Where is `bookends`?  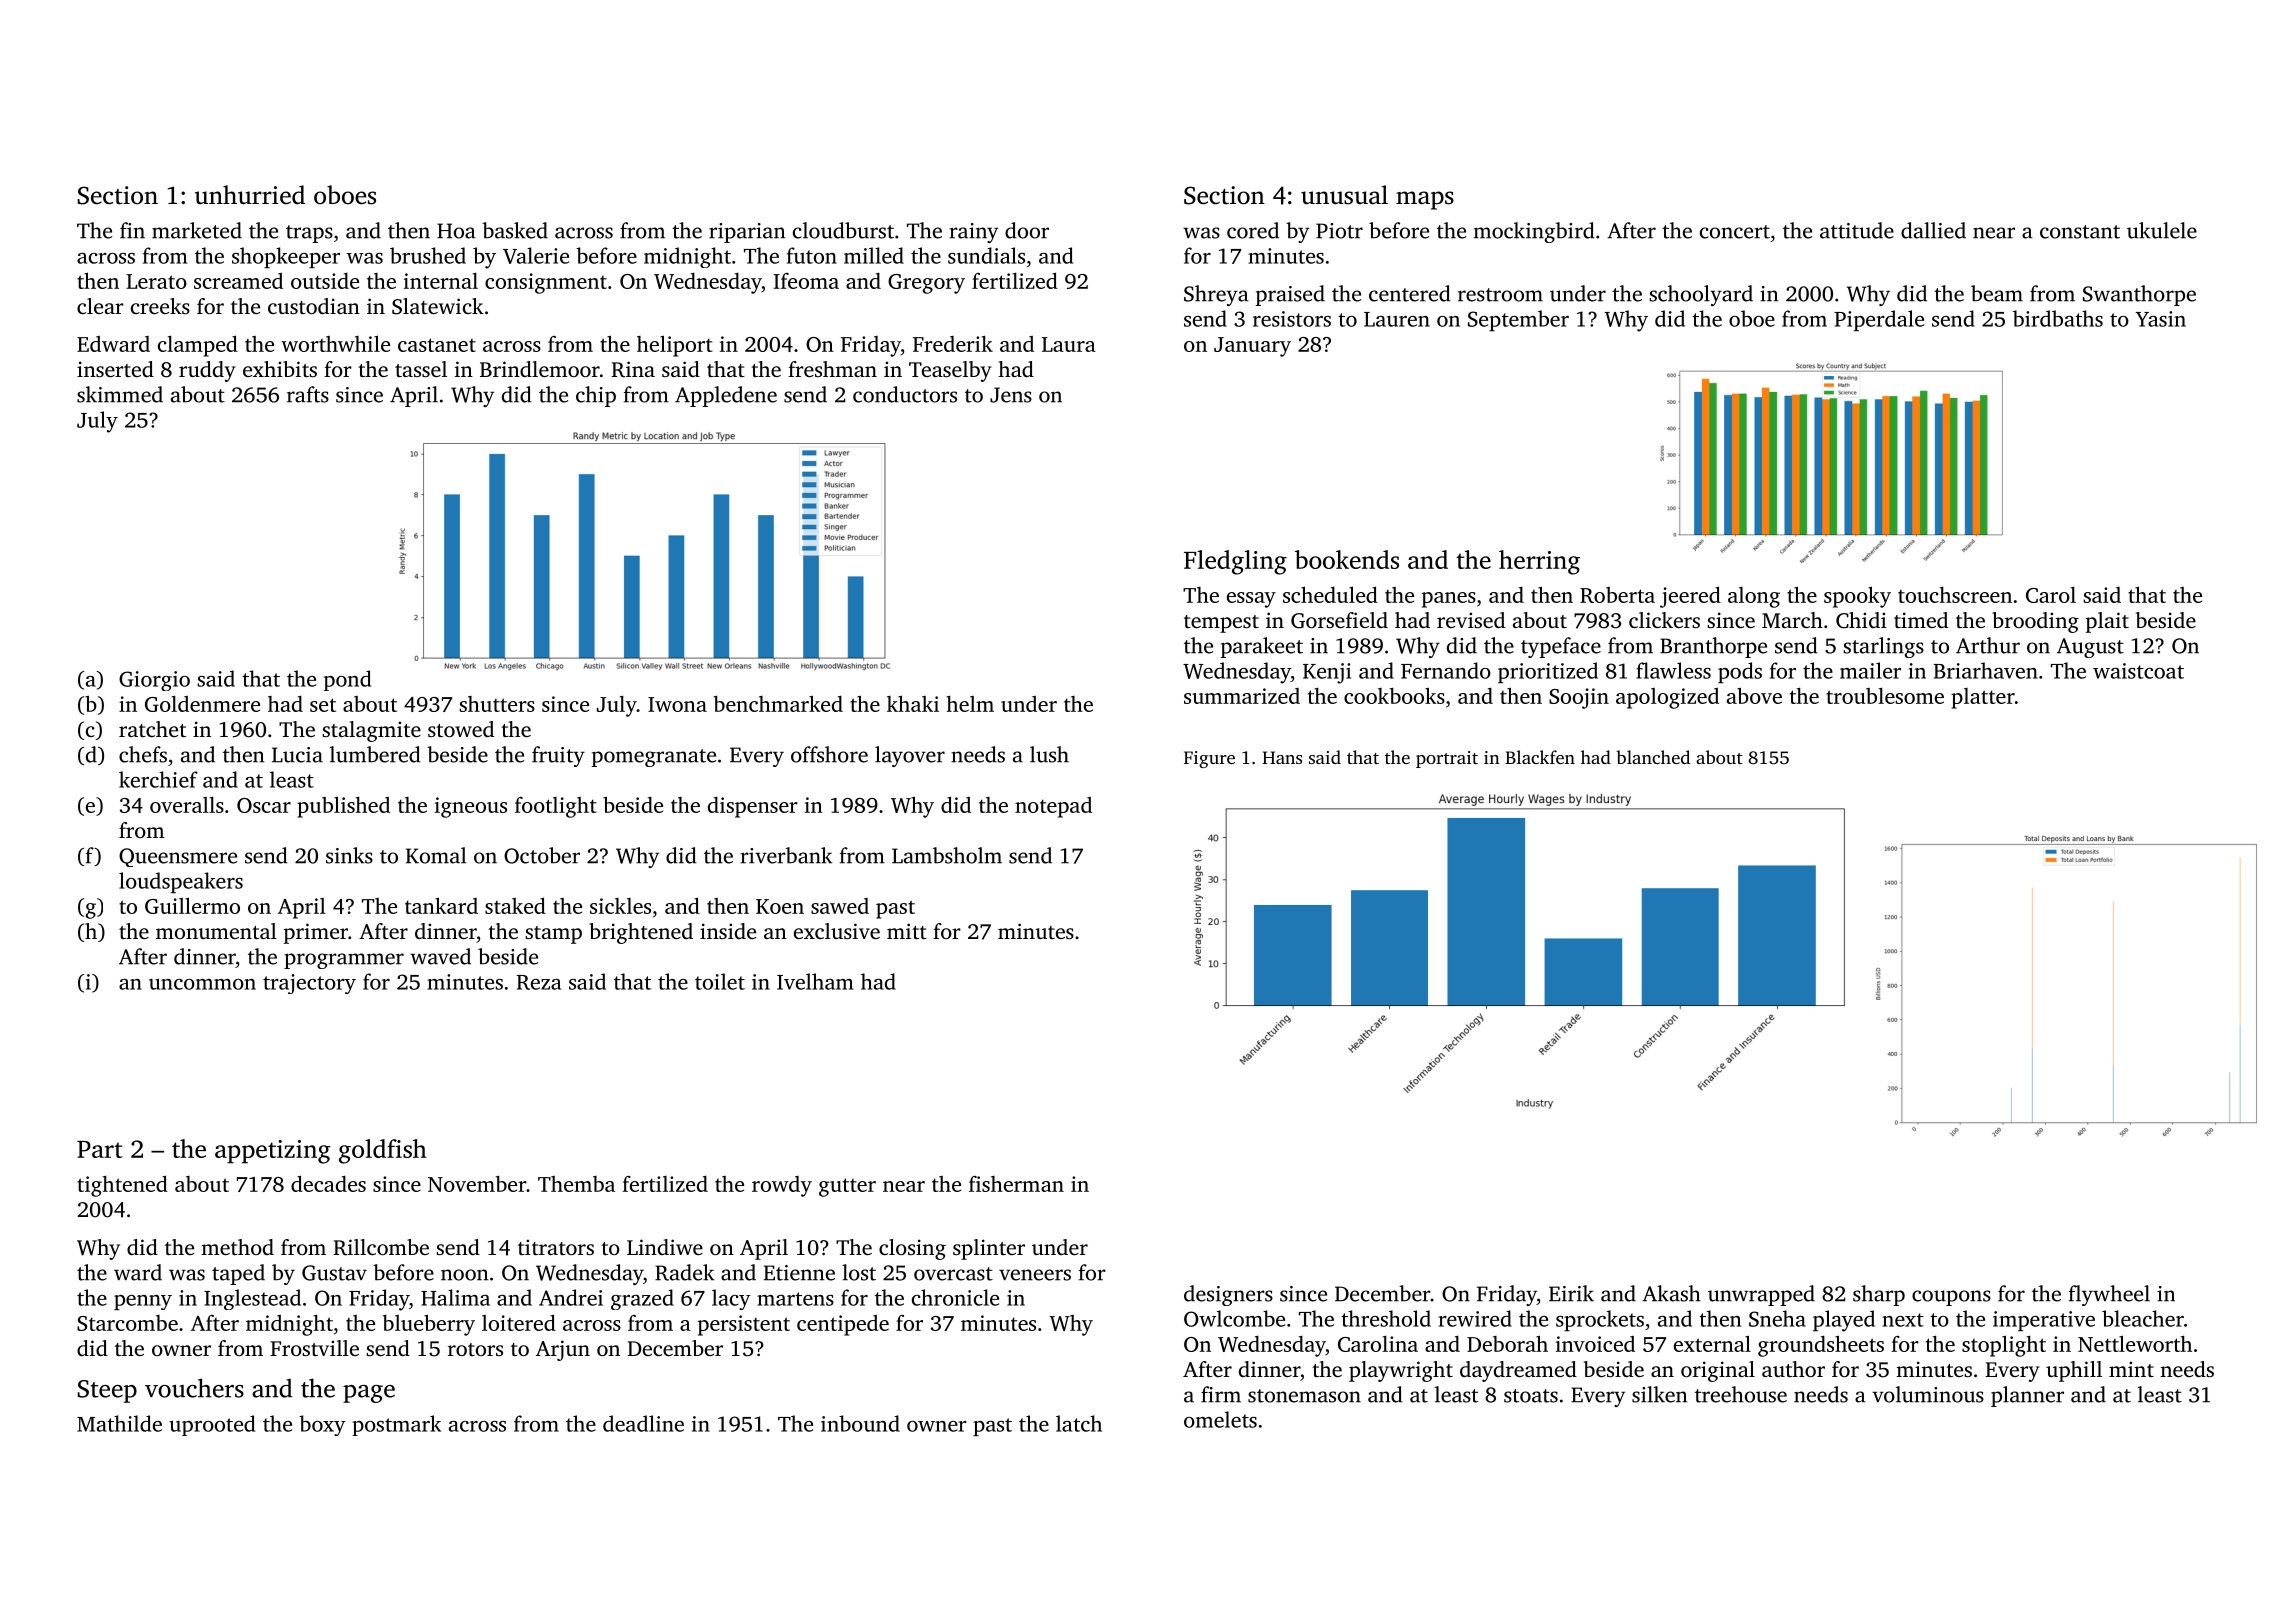
bookends is located at coordinates (1347, 559).
